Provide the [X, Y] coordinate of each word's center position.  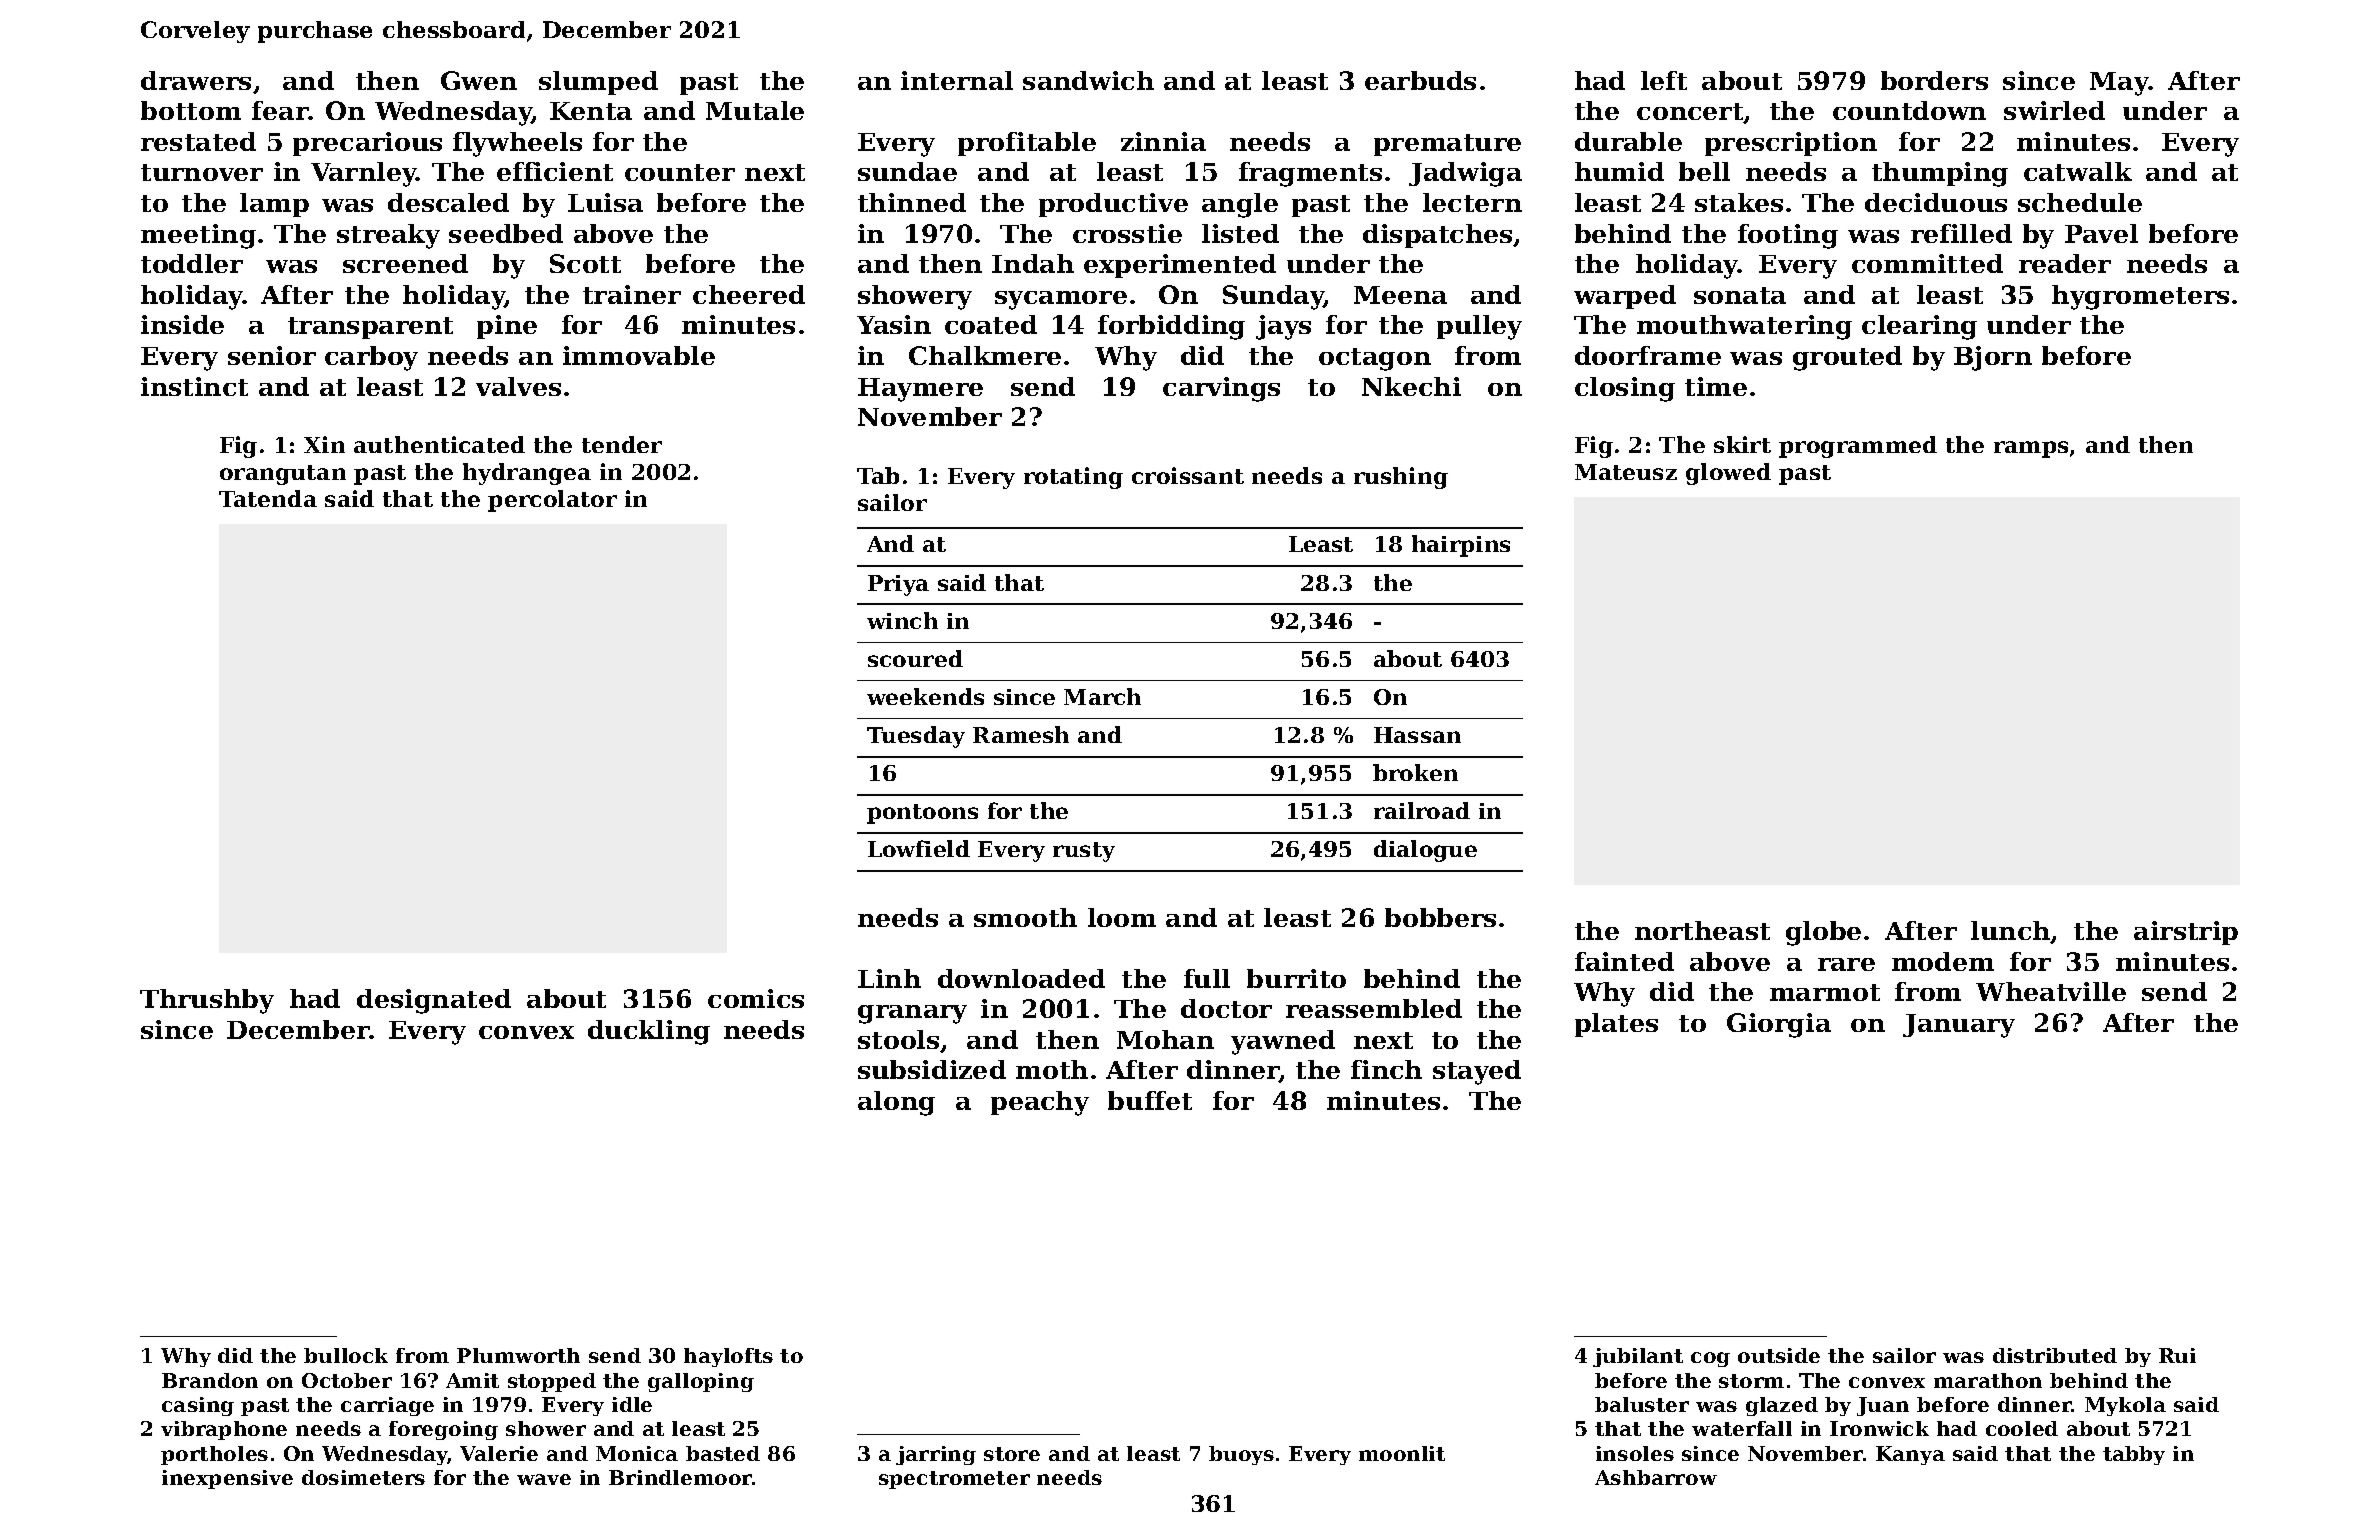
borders [1934, 80]
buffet [1150, 1100]
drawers [196, 80]
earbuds [1420, 80]
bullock [346, 1355]
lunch [2011, 932]
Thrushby [207, 1001]
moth [1052, 1069]
